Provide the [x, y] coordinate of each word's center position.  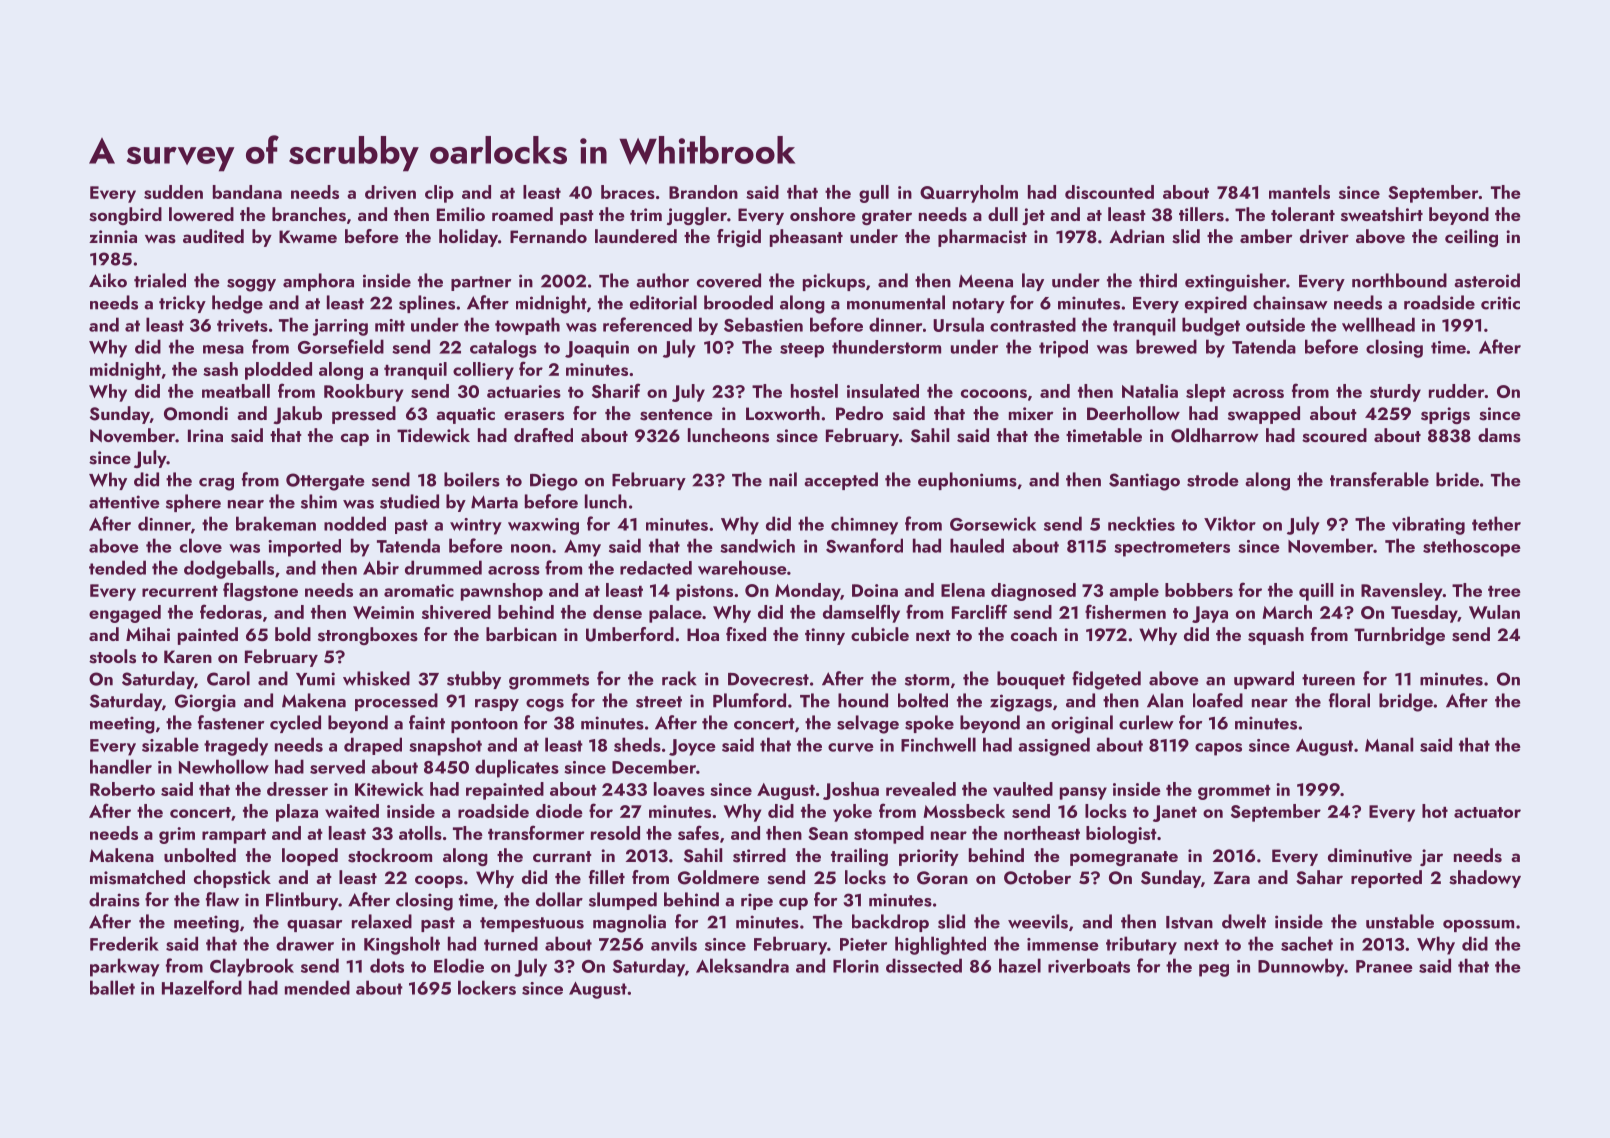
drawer [305, 943]
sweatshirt [1382, 214]
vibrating [1428, 525]
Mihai [148, 634]
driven [390, 192]
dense [617, 612]
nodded [355, 523]
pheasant [806, 238]
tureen [1328, 680]
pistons [704, 592]
